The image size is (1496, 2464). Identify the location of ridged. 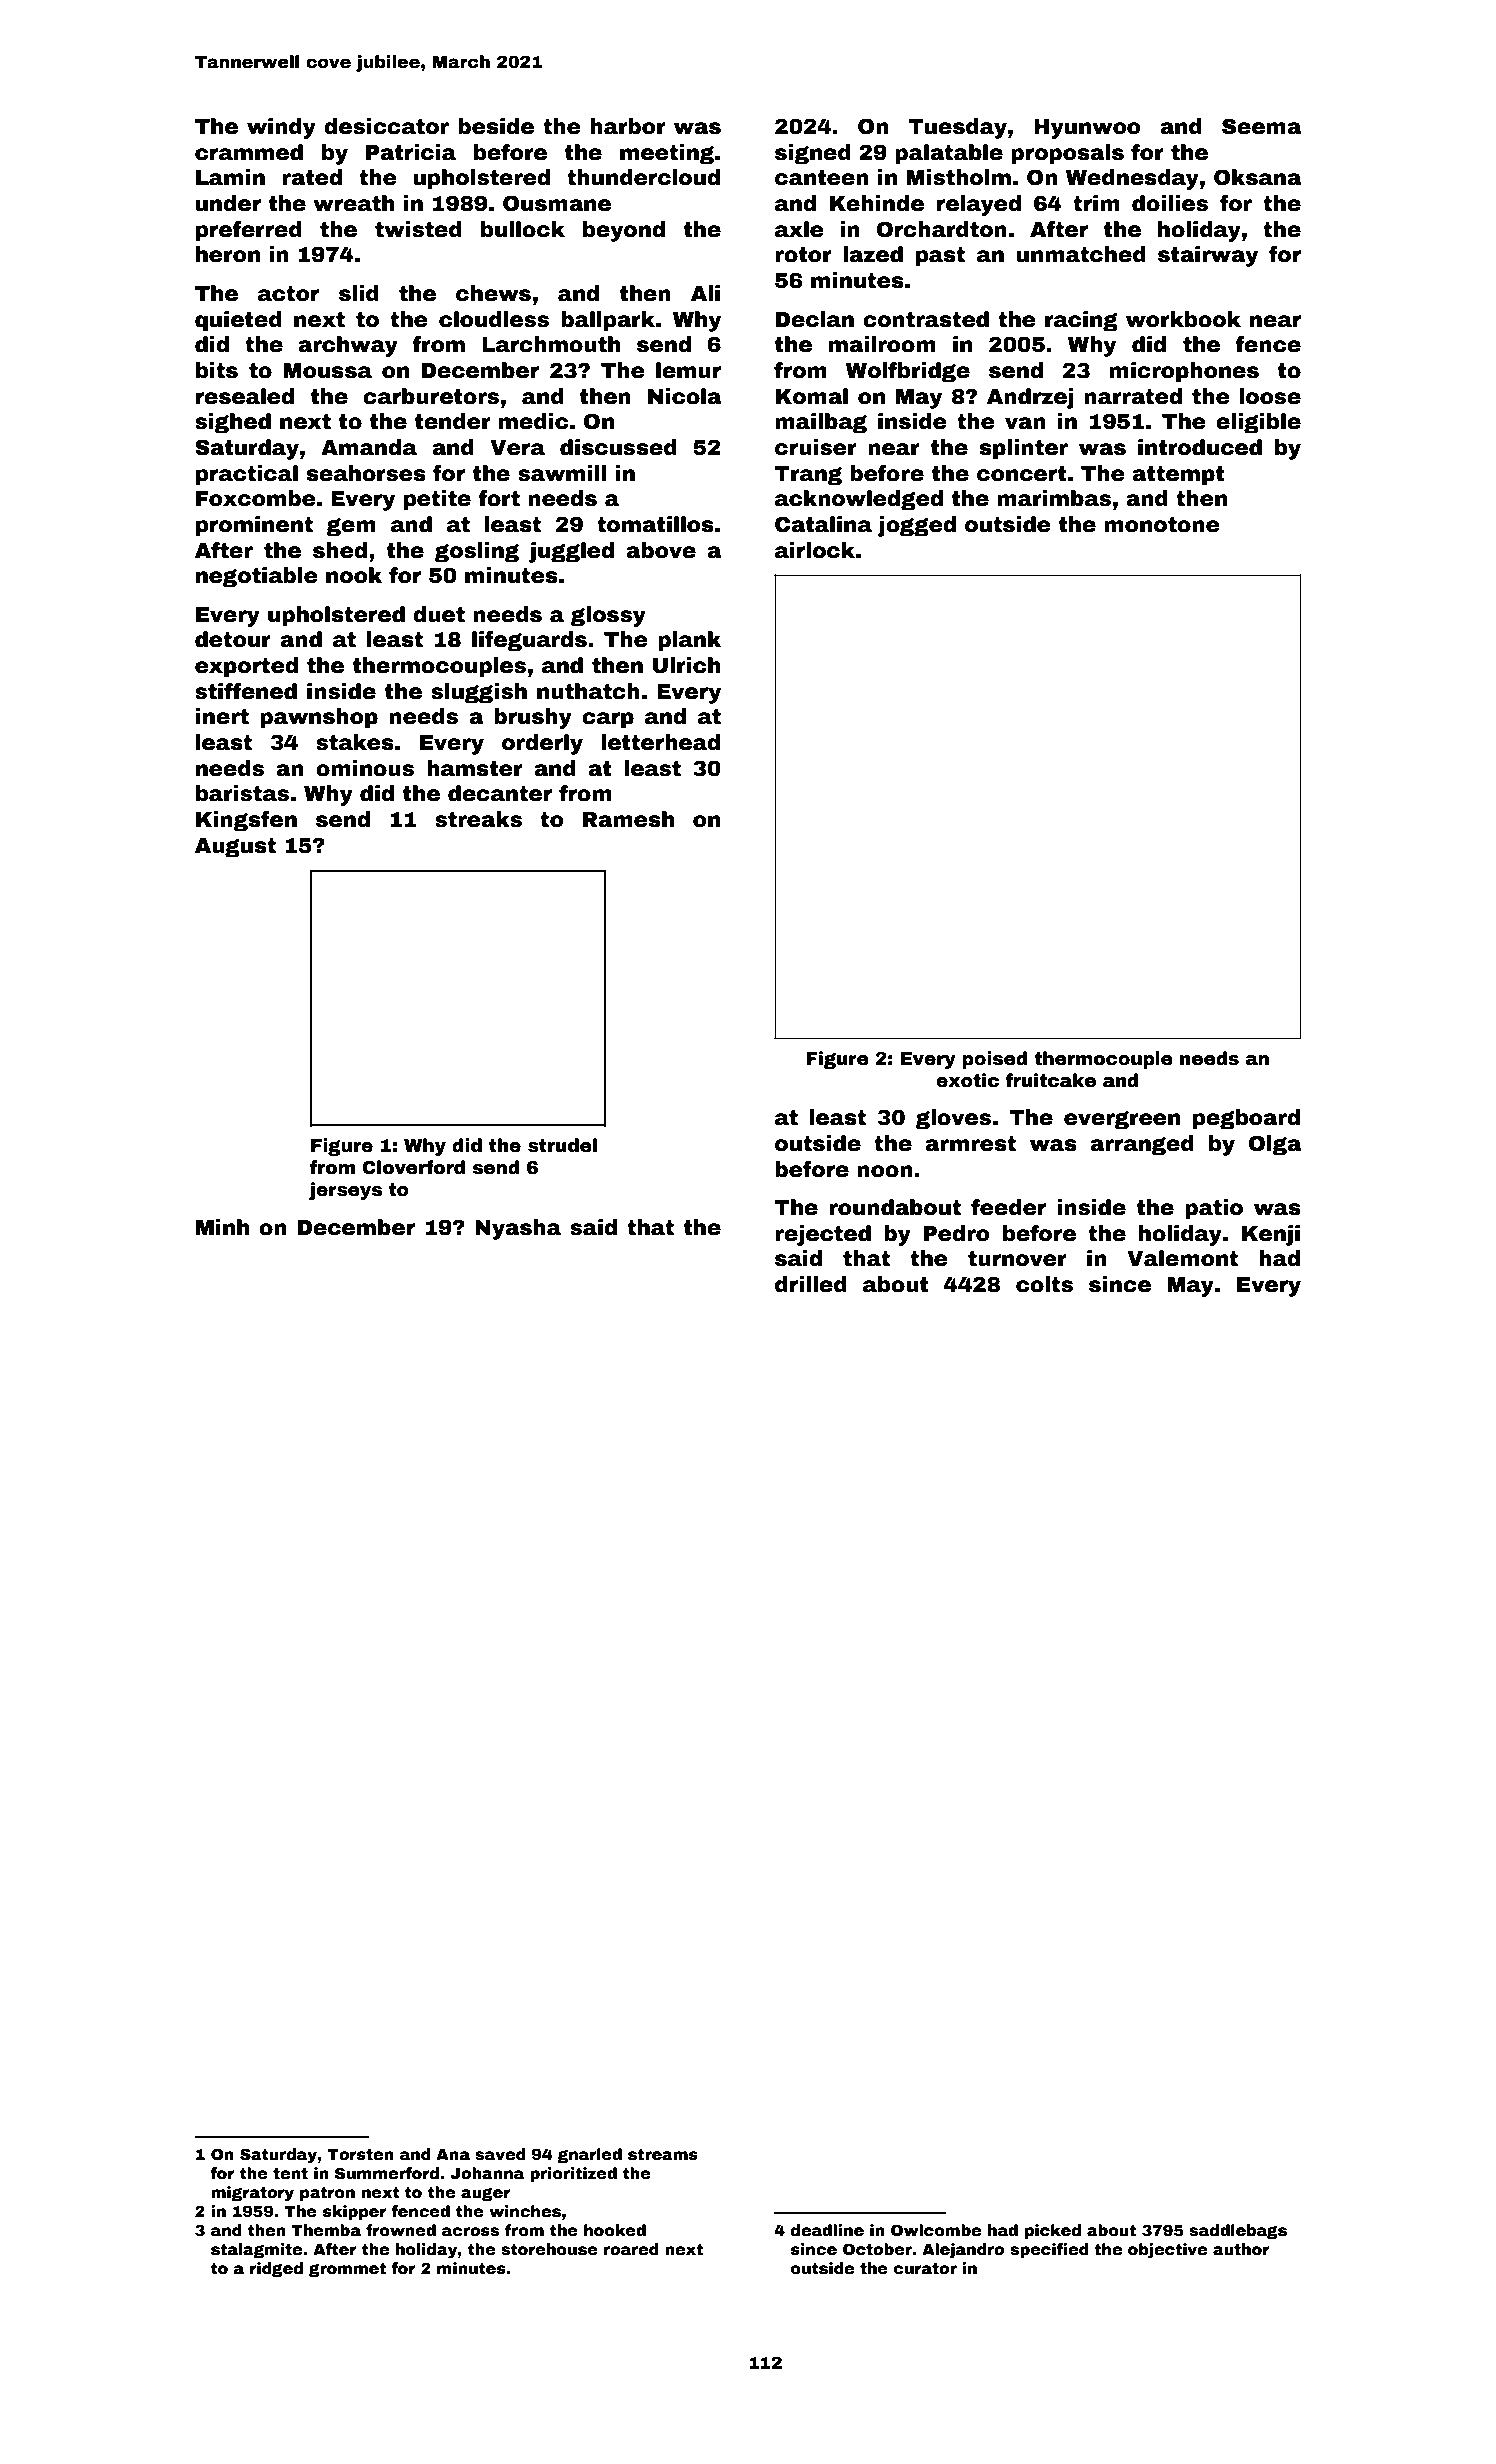
(276, 2270).
